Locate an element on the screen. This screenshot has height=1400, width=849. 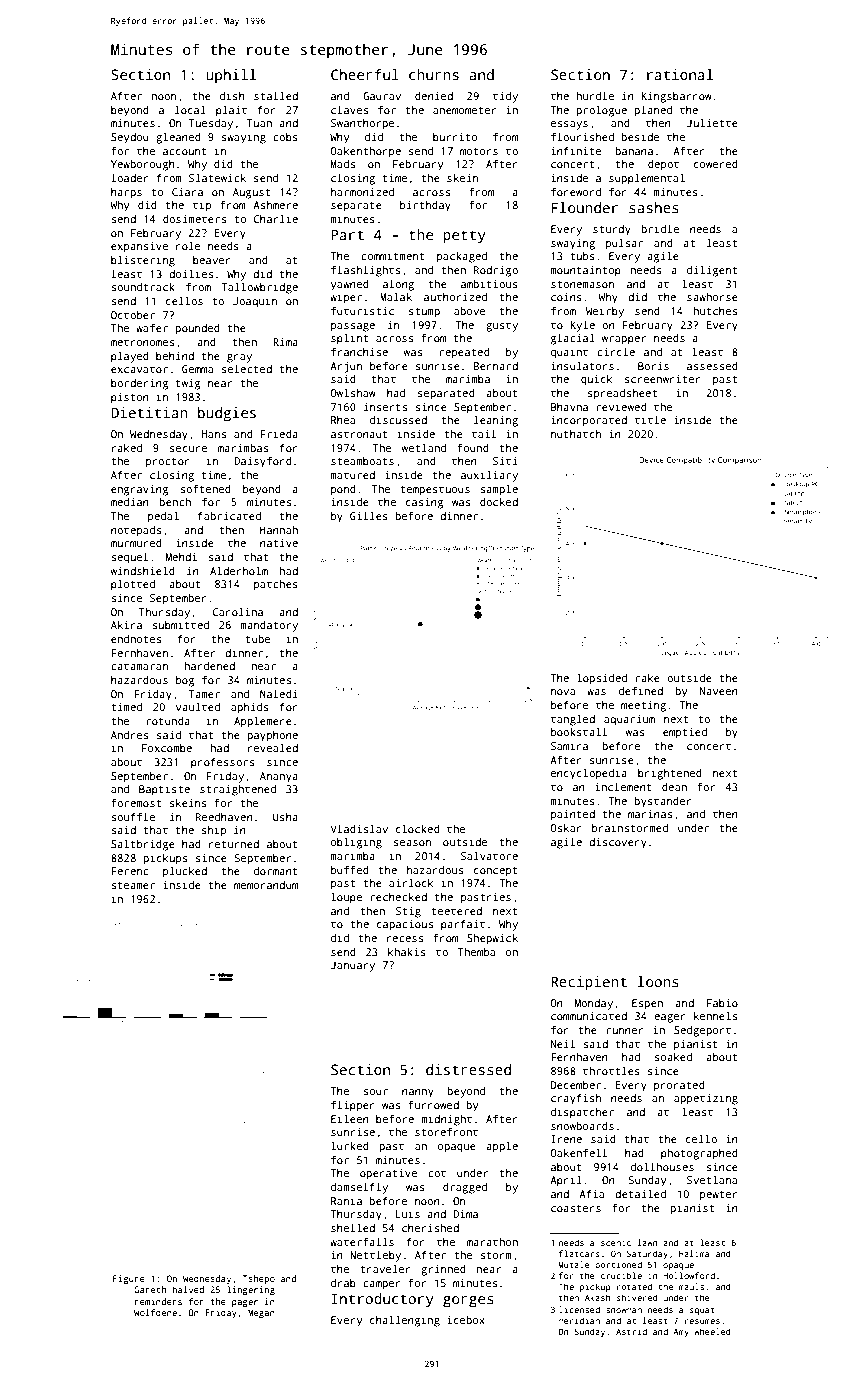
Megan is located at coordinates (261, 1313).
